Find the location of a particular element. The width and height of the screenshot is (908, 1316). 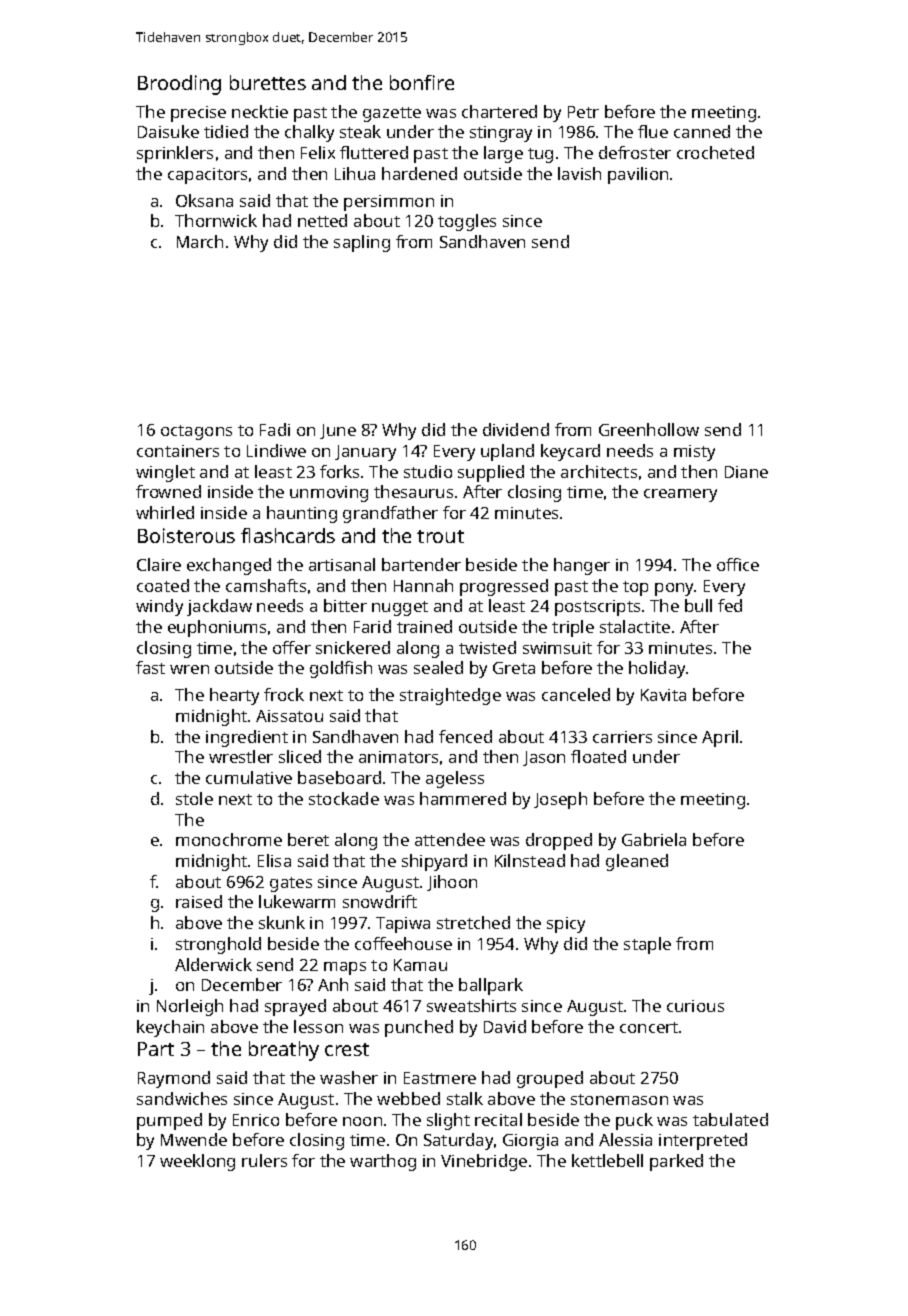

frock is located at coordinates (284, 694).
